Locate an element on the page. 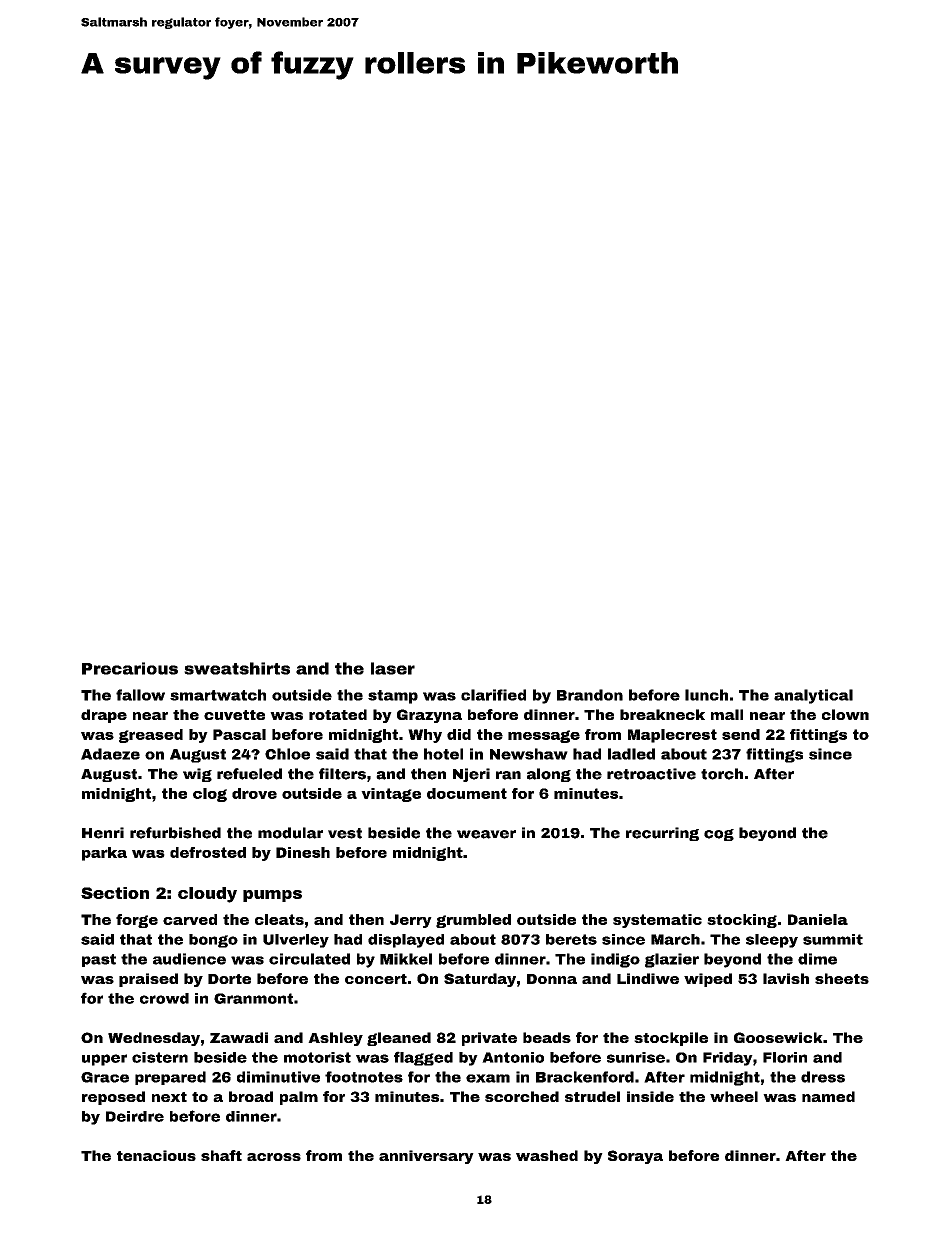 The image size is (952, 1233). wig is located at coordinates (197, 775).
